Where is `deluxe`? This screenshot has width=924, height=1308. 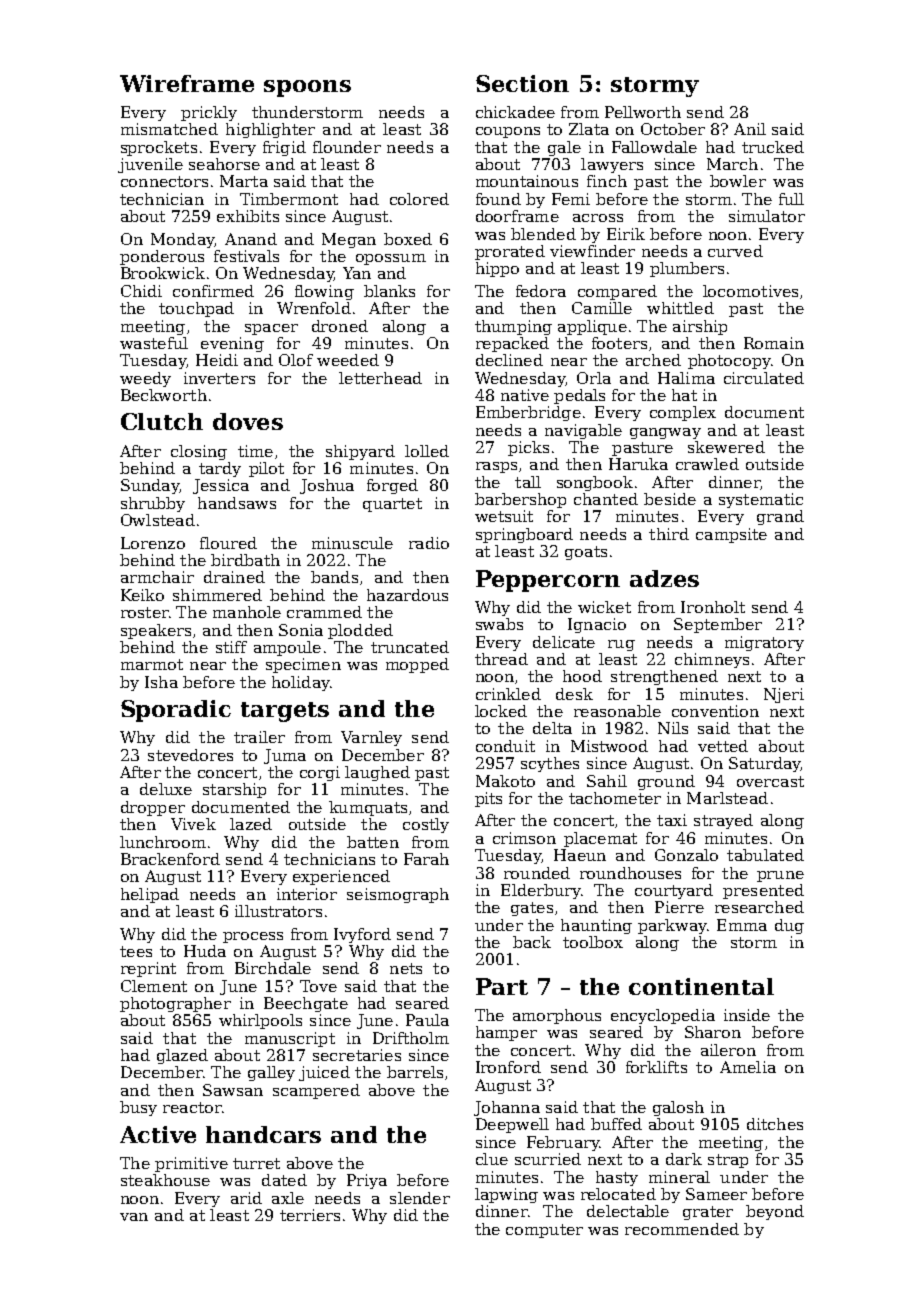 deluxe is located at coordinates (166, 789).
